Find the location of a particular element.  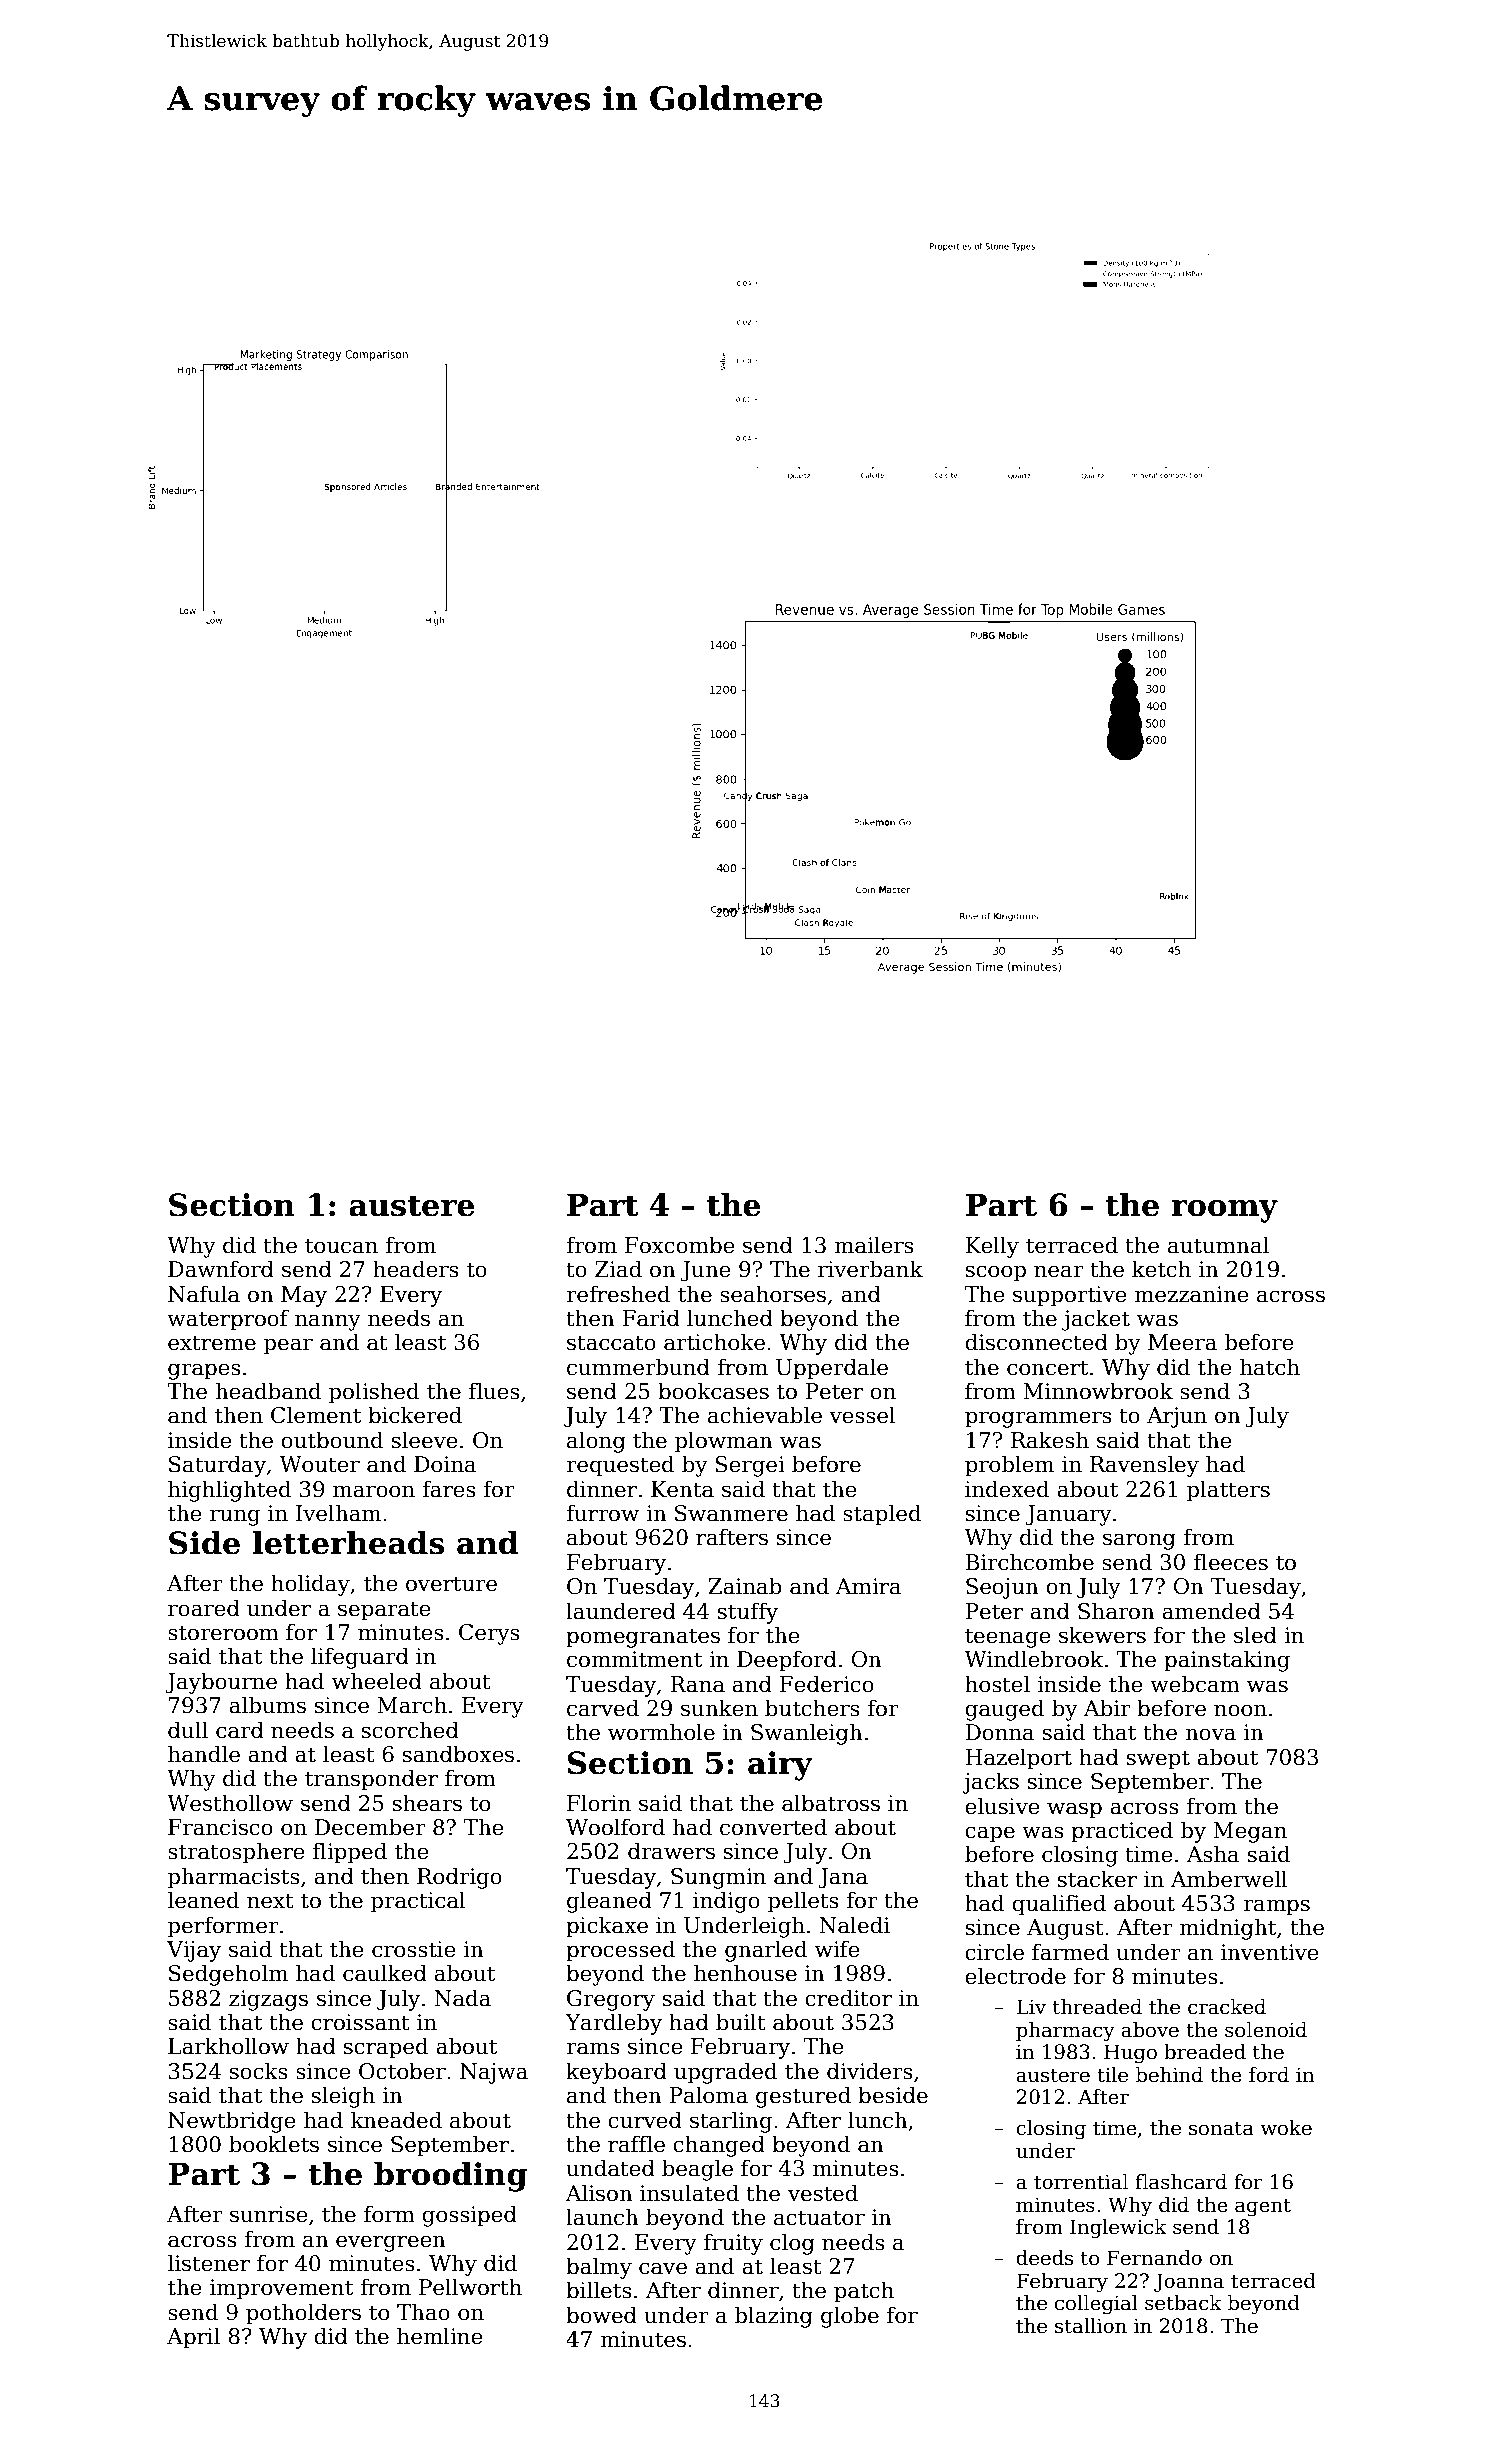

Hazelport is located at coordinates (1019, 1759).
